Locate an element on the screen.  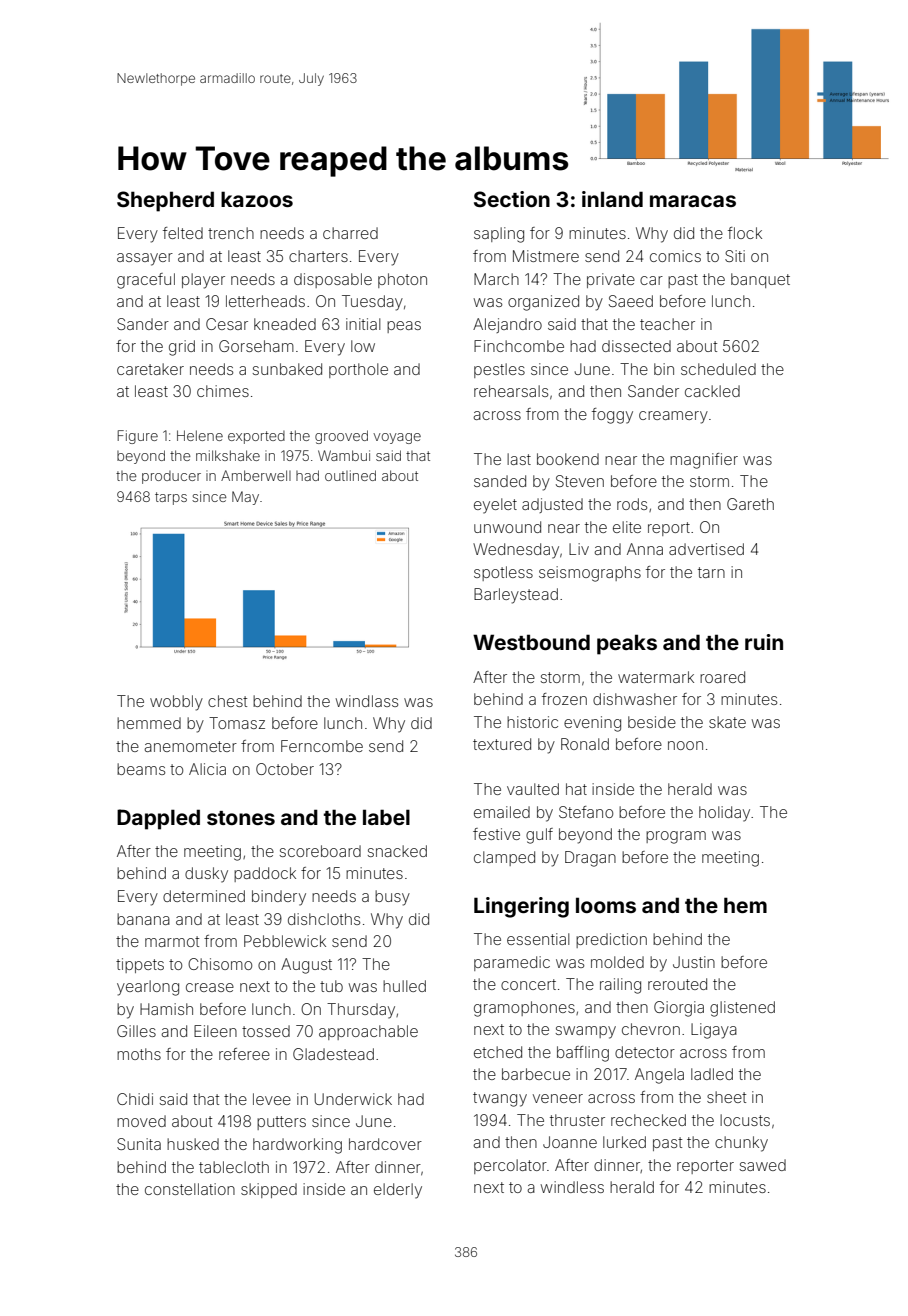
Barleystead is located at coordinates (516, 596).
